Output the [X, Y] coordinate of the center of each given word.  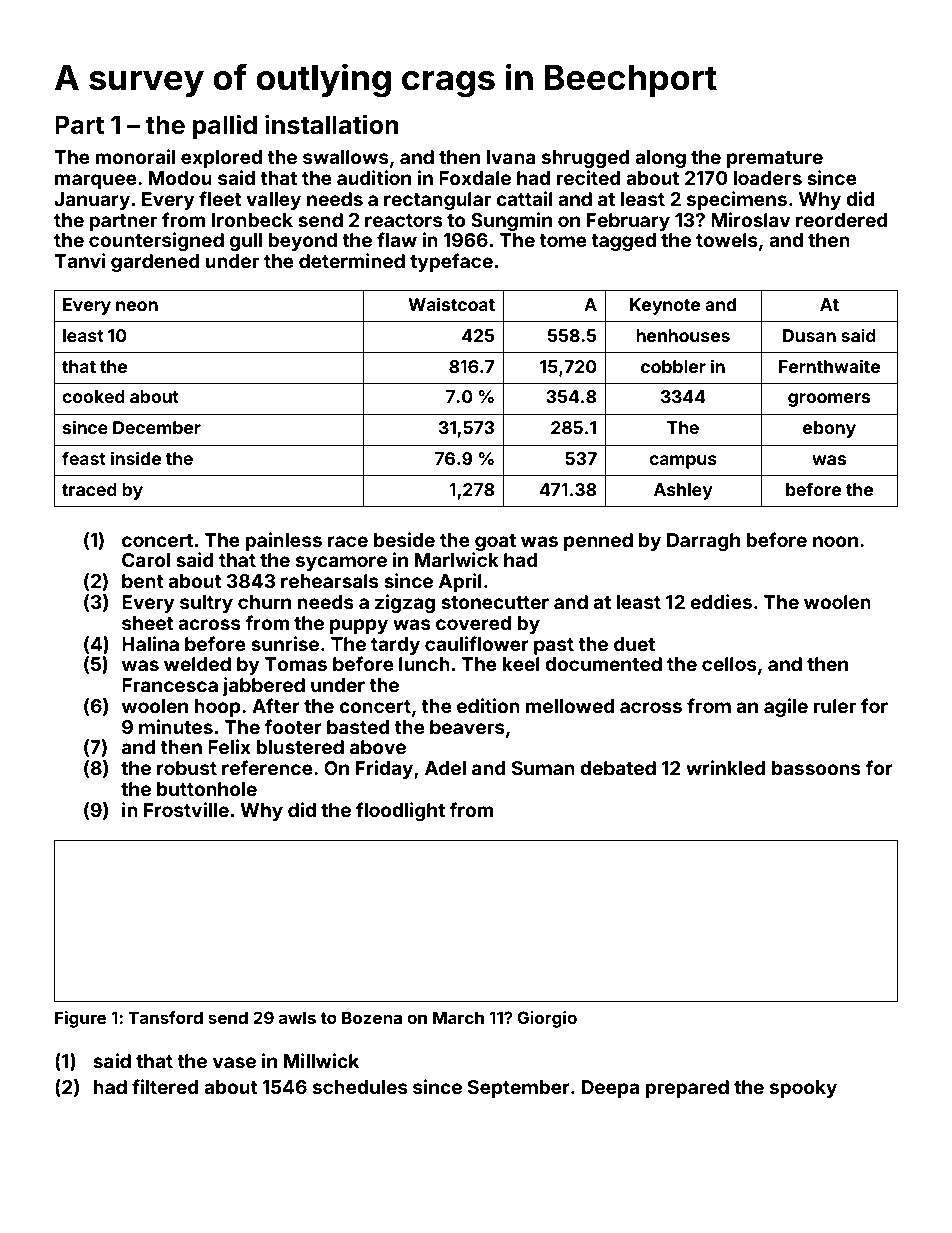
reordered [842, 220]
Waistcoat [451, 304]
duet [634, 644]
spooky [803, 1089]
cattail [524, 198]
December [157, 427]
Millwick [321, 1060]
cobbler [673, 366]
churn [264, 602]
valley [273, 201]
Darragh [703, 542]
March [458, 1017]
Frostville [186, 809]
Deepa [610, 1089]
